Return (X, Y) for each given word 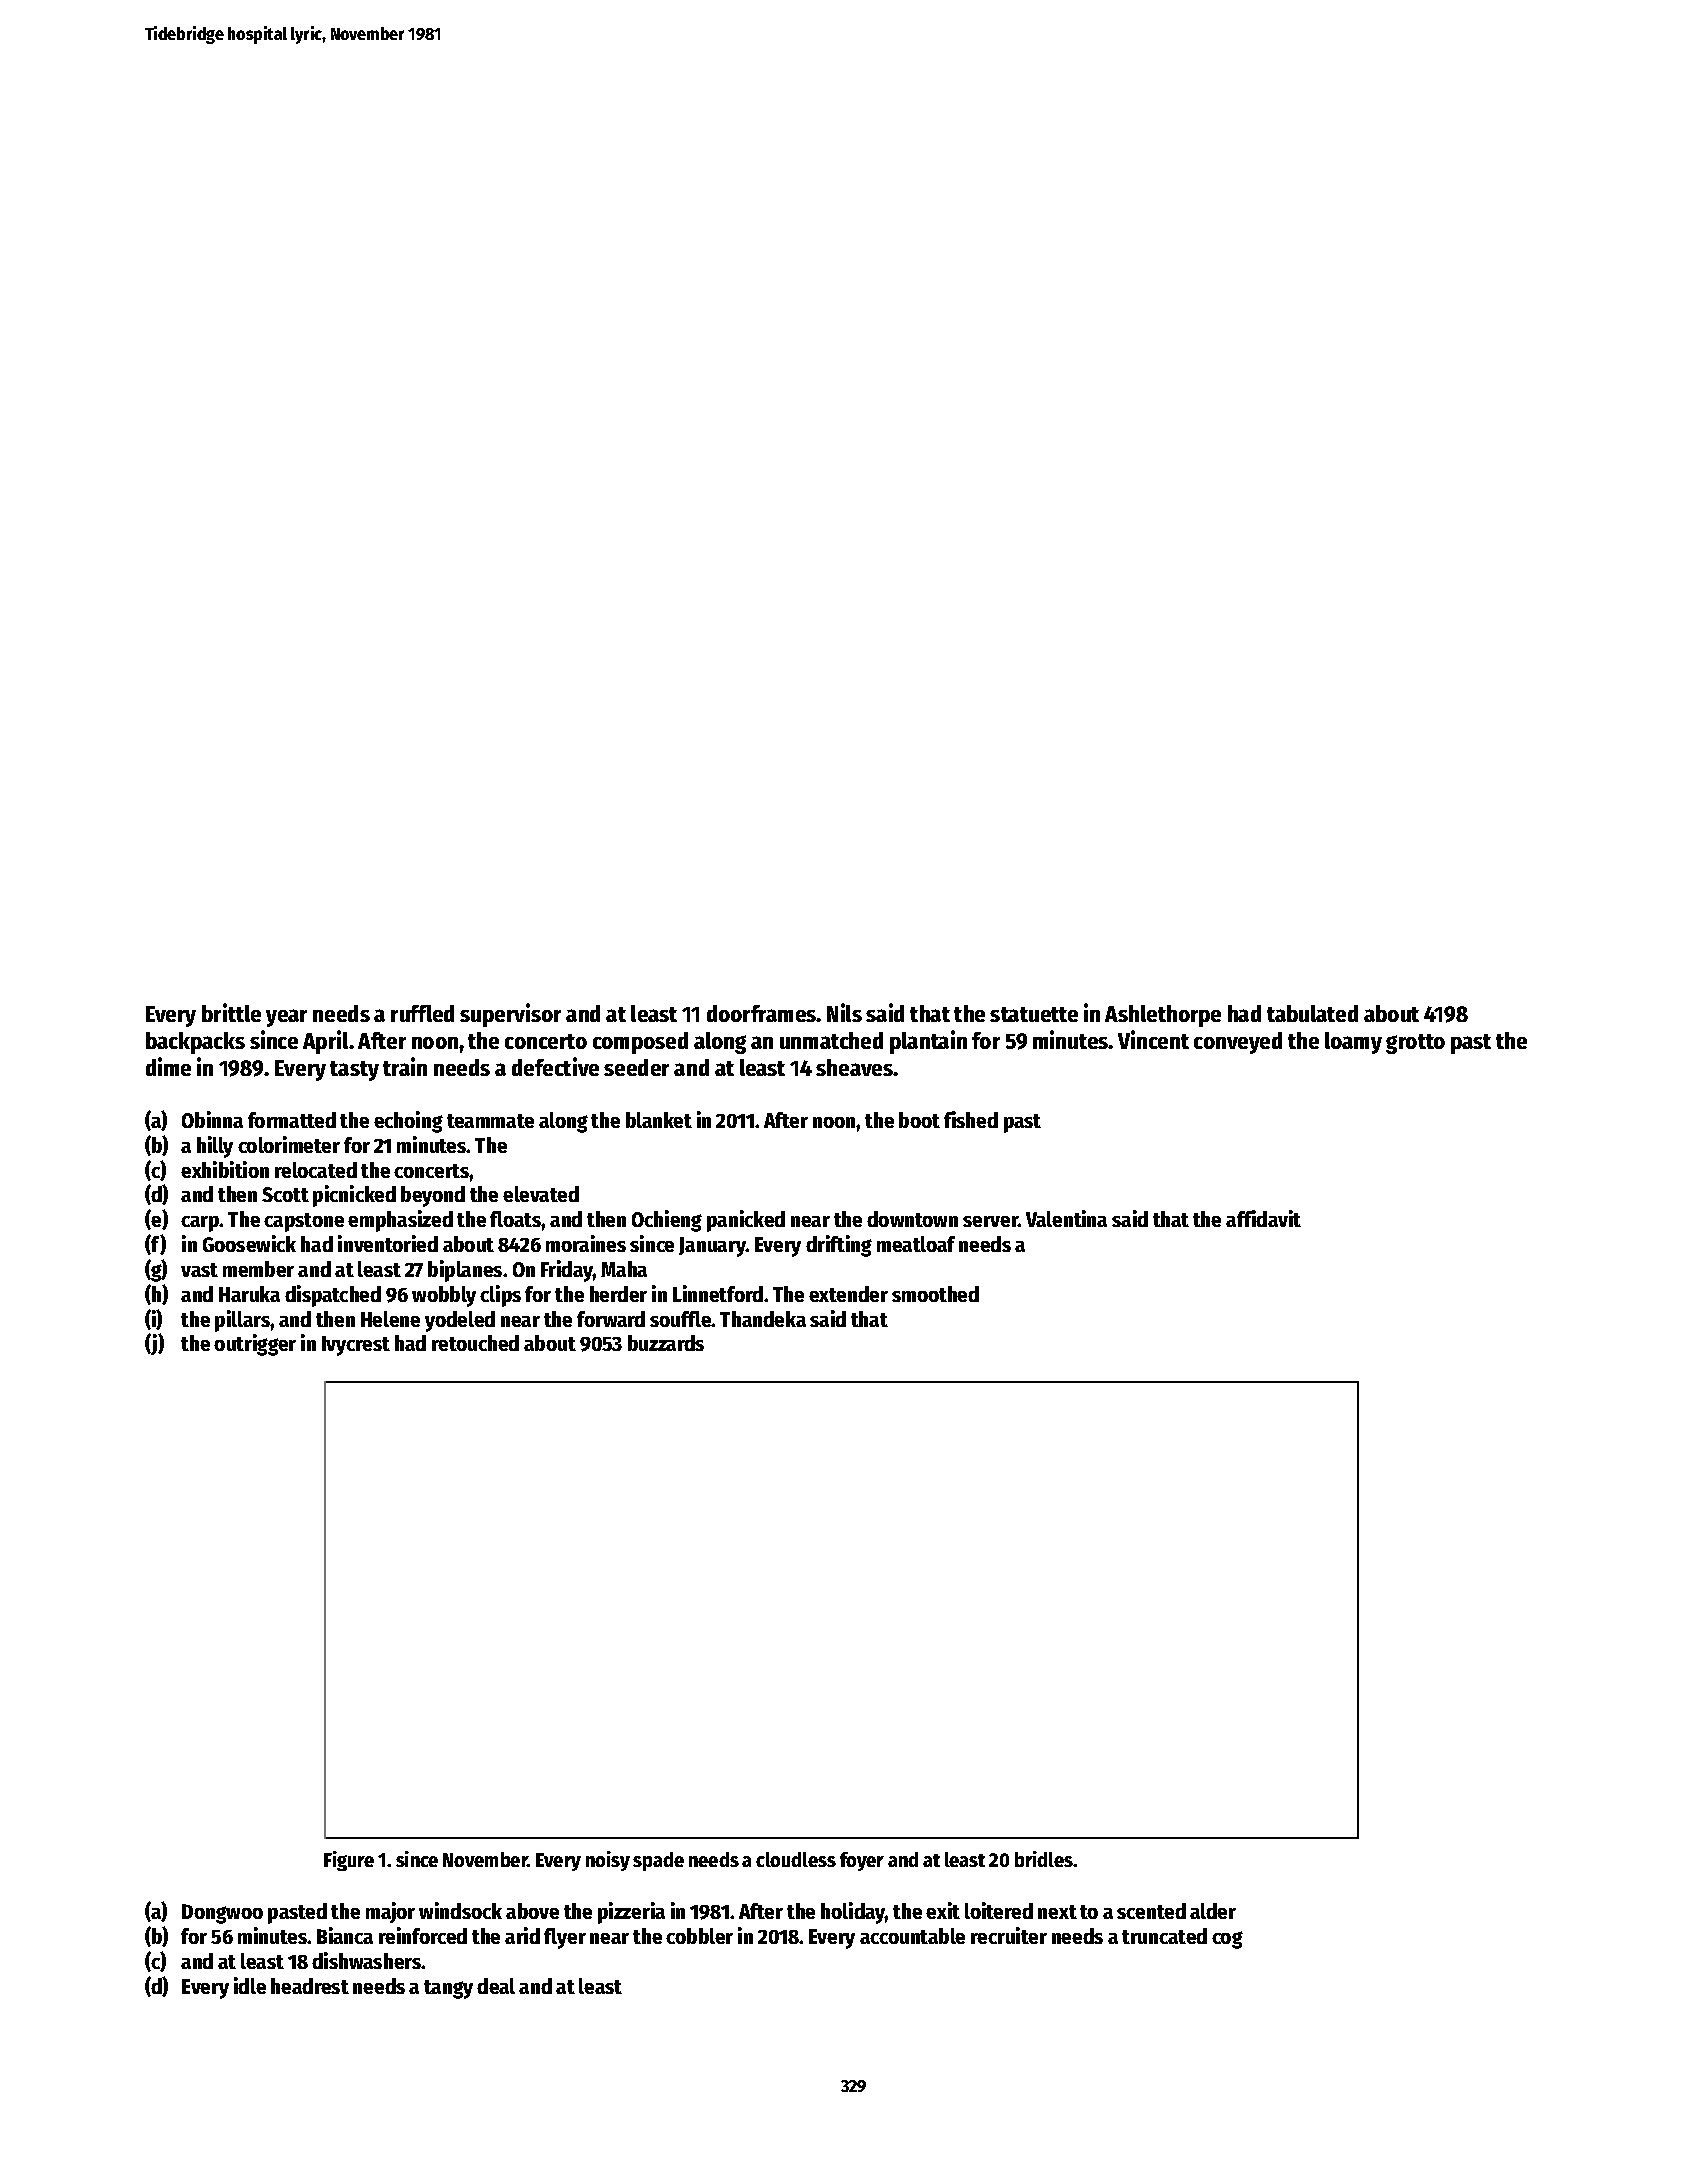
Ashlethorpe (1163, 1016)
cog (1227, 1940)
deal (496, 1986)
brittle (231, 1012)
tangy (448, 1989)
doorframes (762, 1013)
